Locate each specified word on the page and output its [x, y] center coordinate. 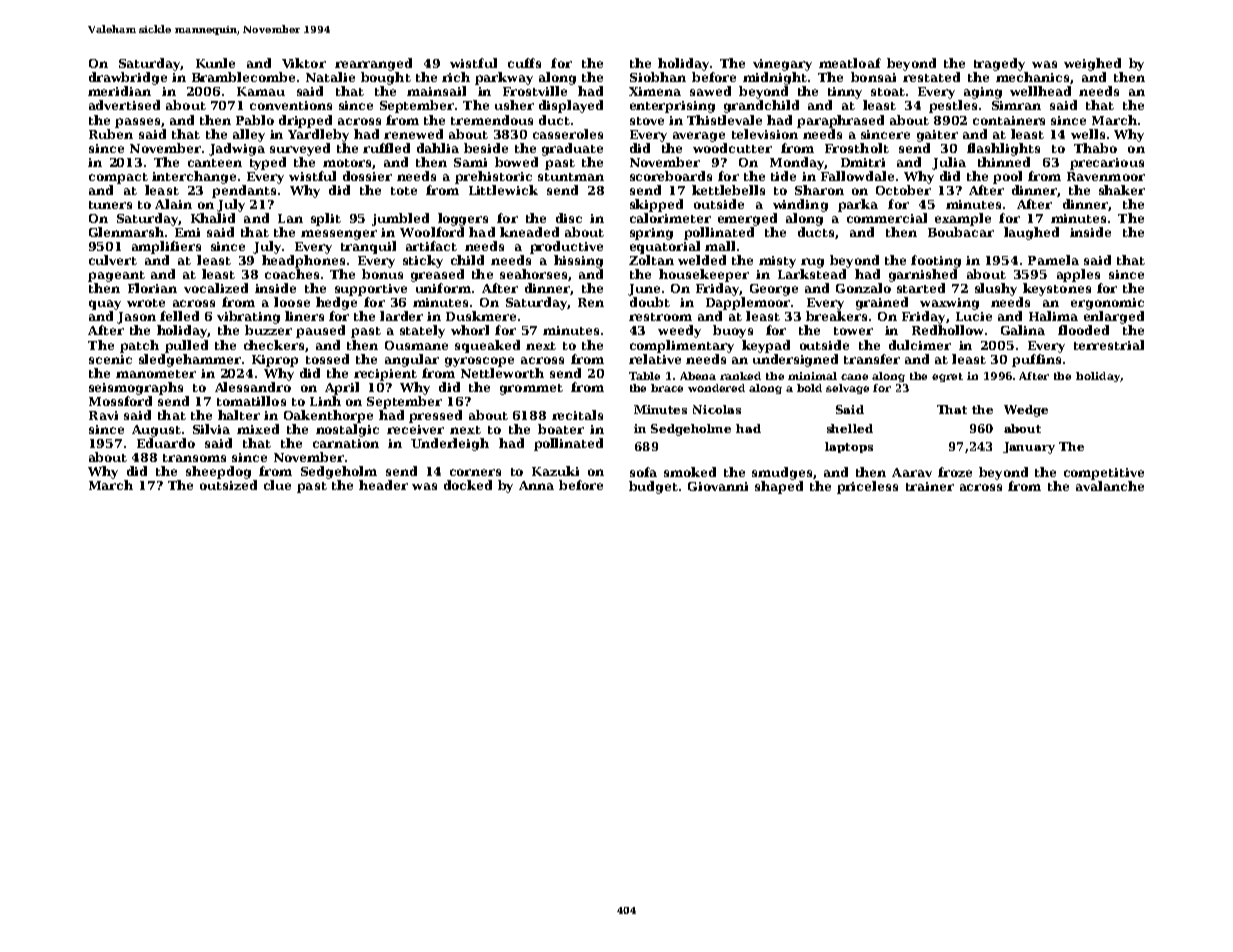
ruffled [386, 148]
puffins [1036, 360]
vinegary [782, 65]
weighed [1092, 64]
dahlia [438, 148]
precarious [1107, 164]
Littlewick [503, 190]
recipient [385, 375]
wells [1088, 134]
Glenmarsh [126, 232]
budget [653, 487]
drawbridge [128, 78]
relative [655, 359]
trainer [930, 486]
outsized [228, 485]
